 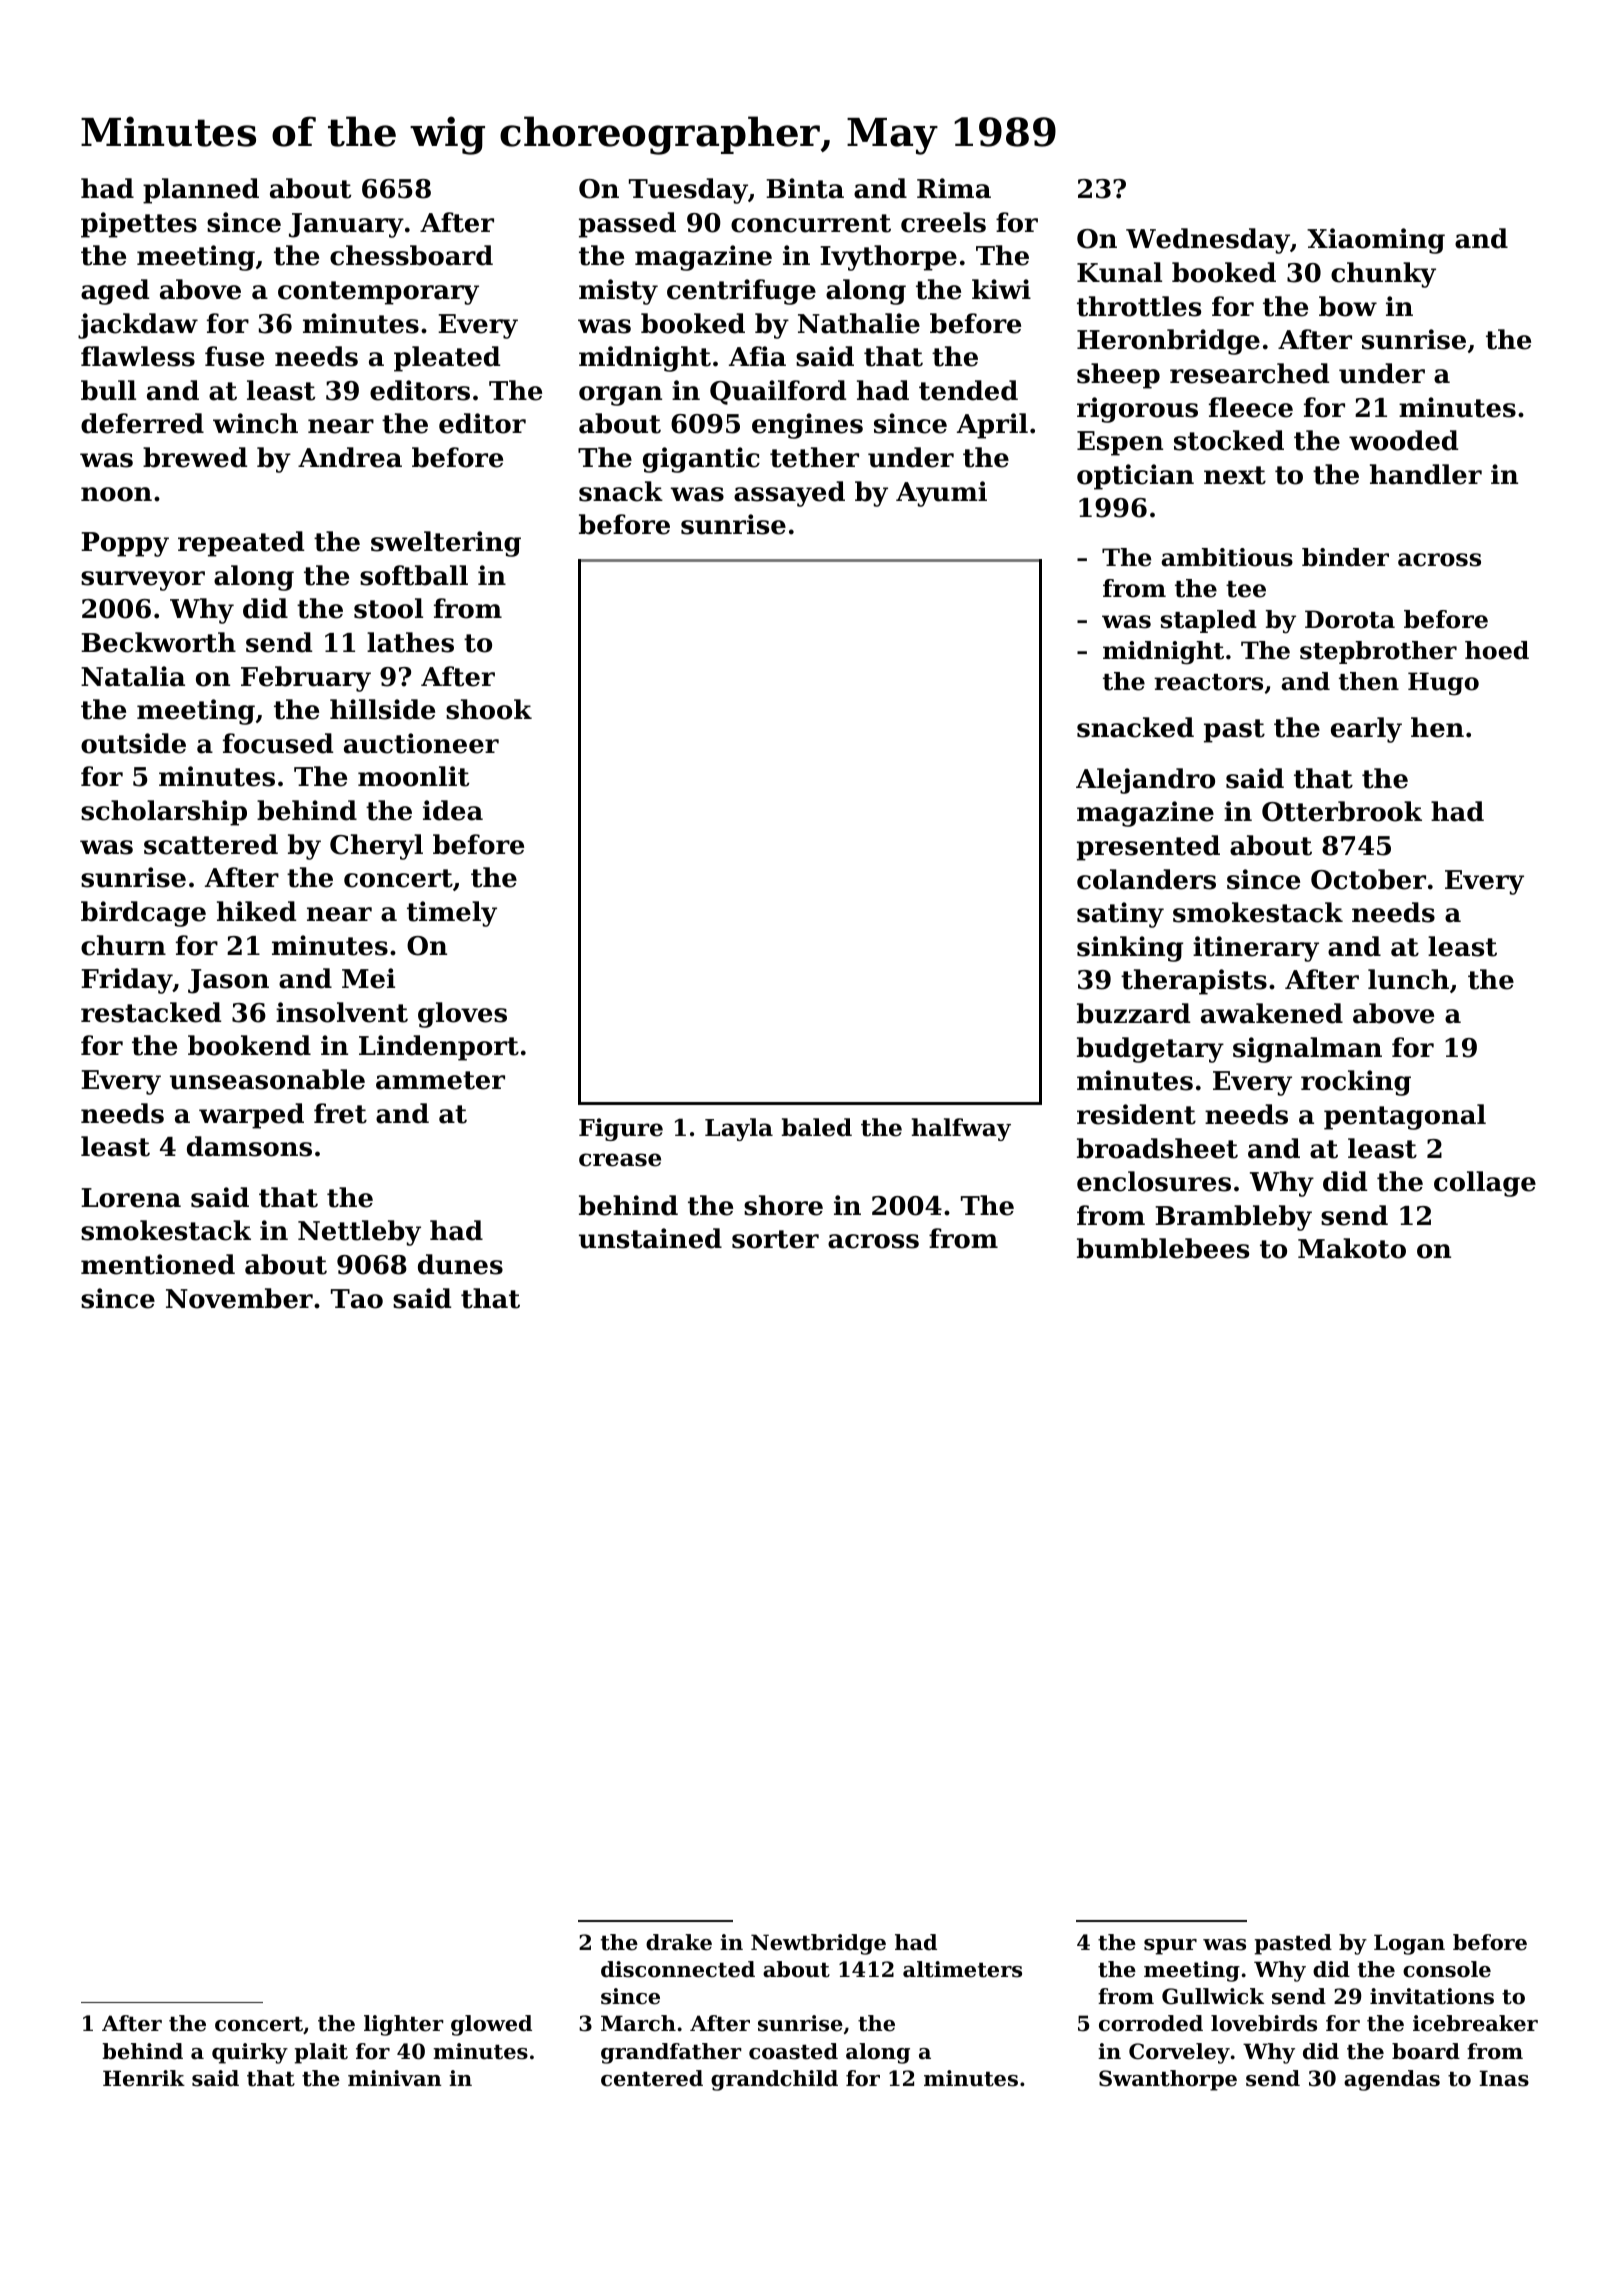 I want to click on January, so click(x=346, y=225).
